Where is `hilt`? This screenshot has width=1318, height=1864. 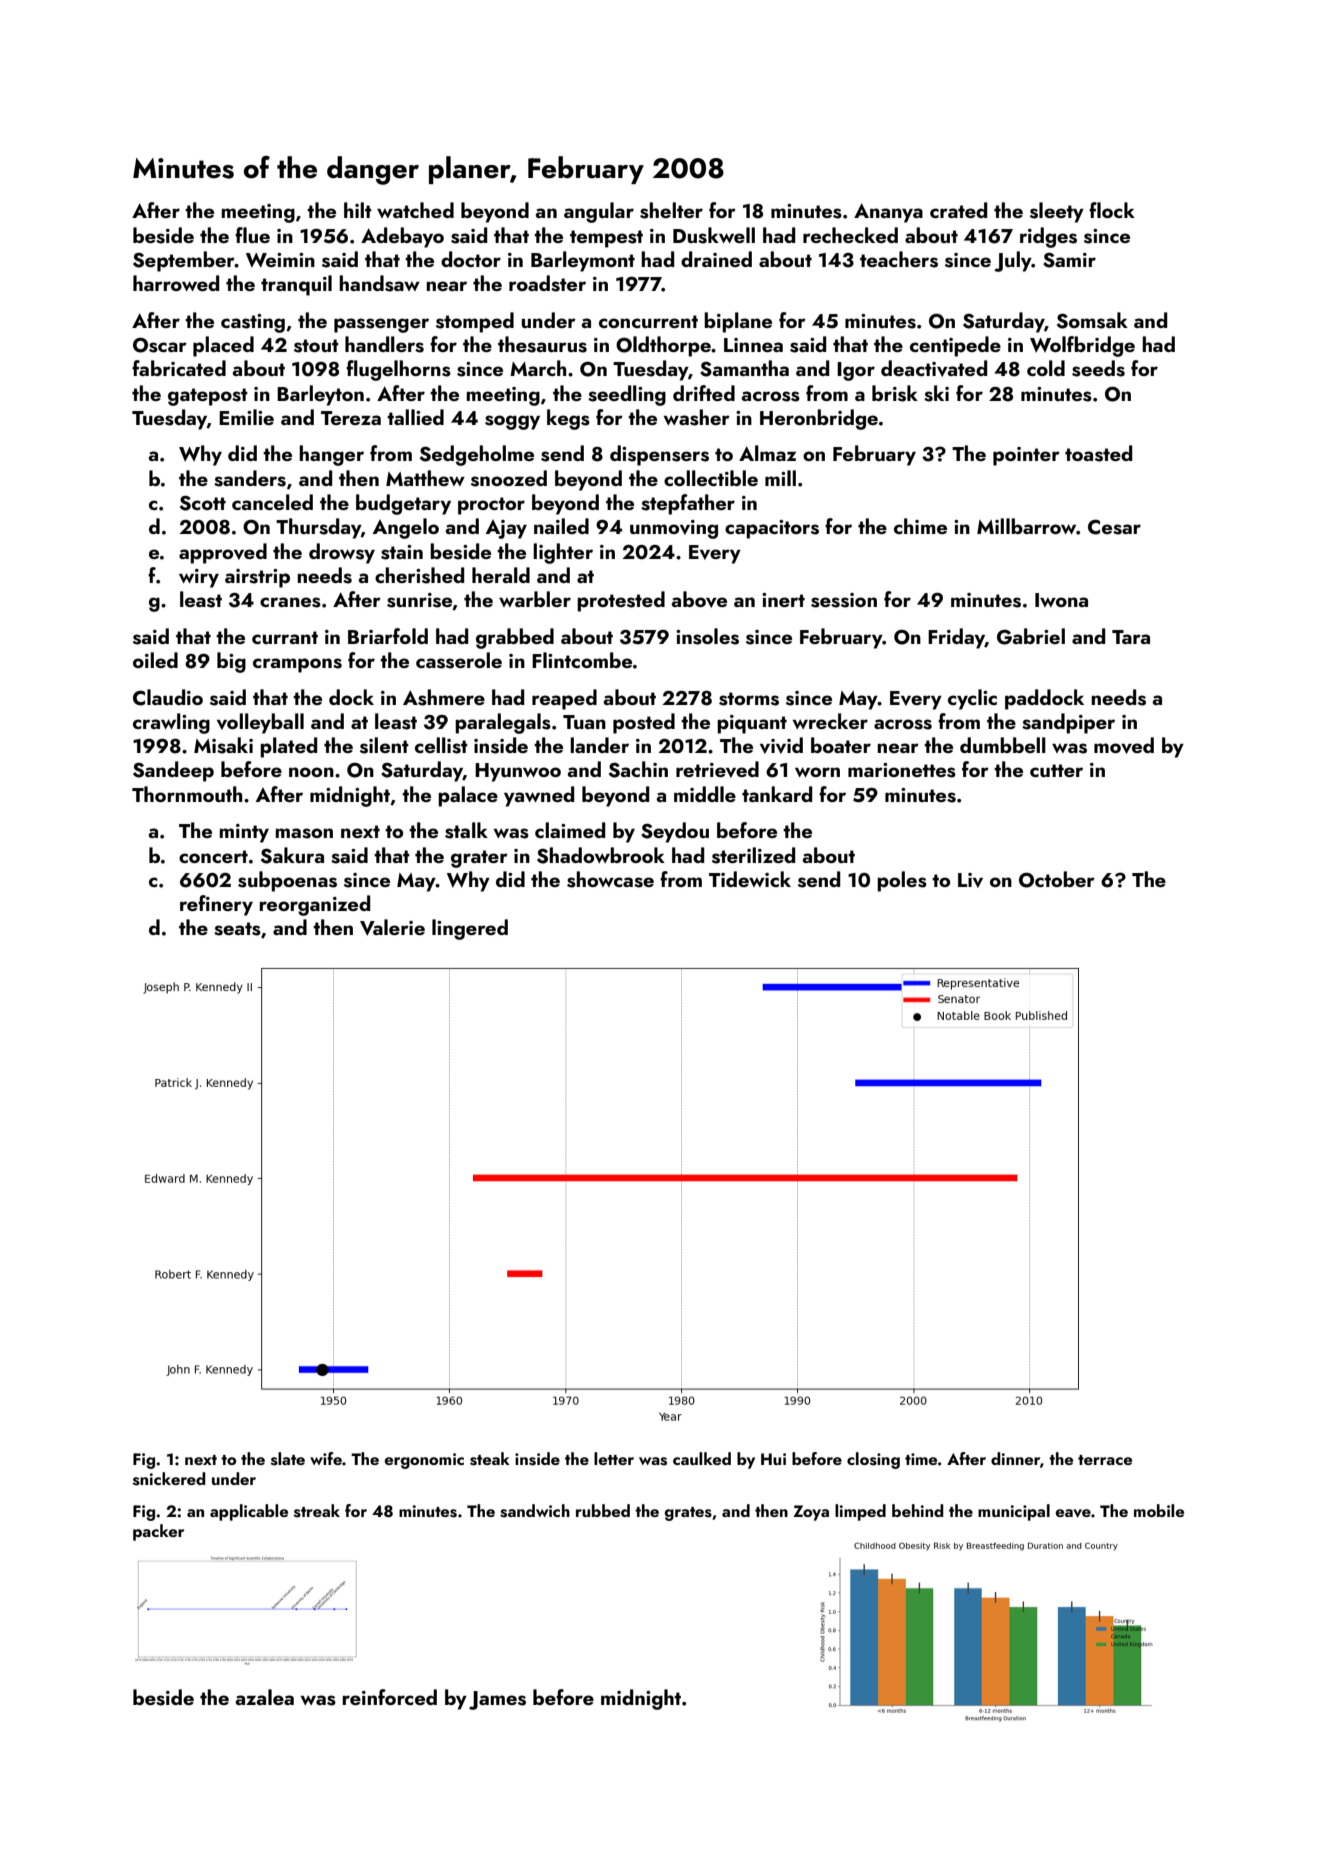
hilt is located at coordinates (358, 210).
